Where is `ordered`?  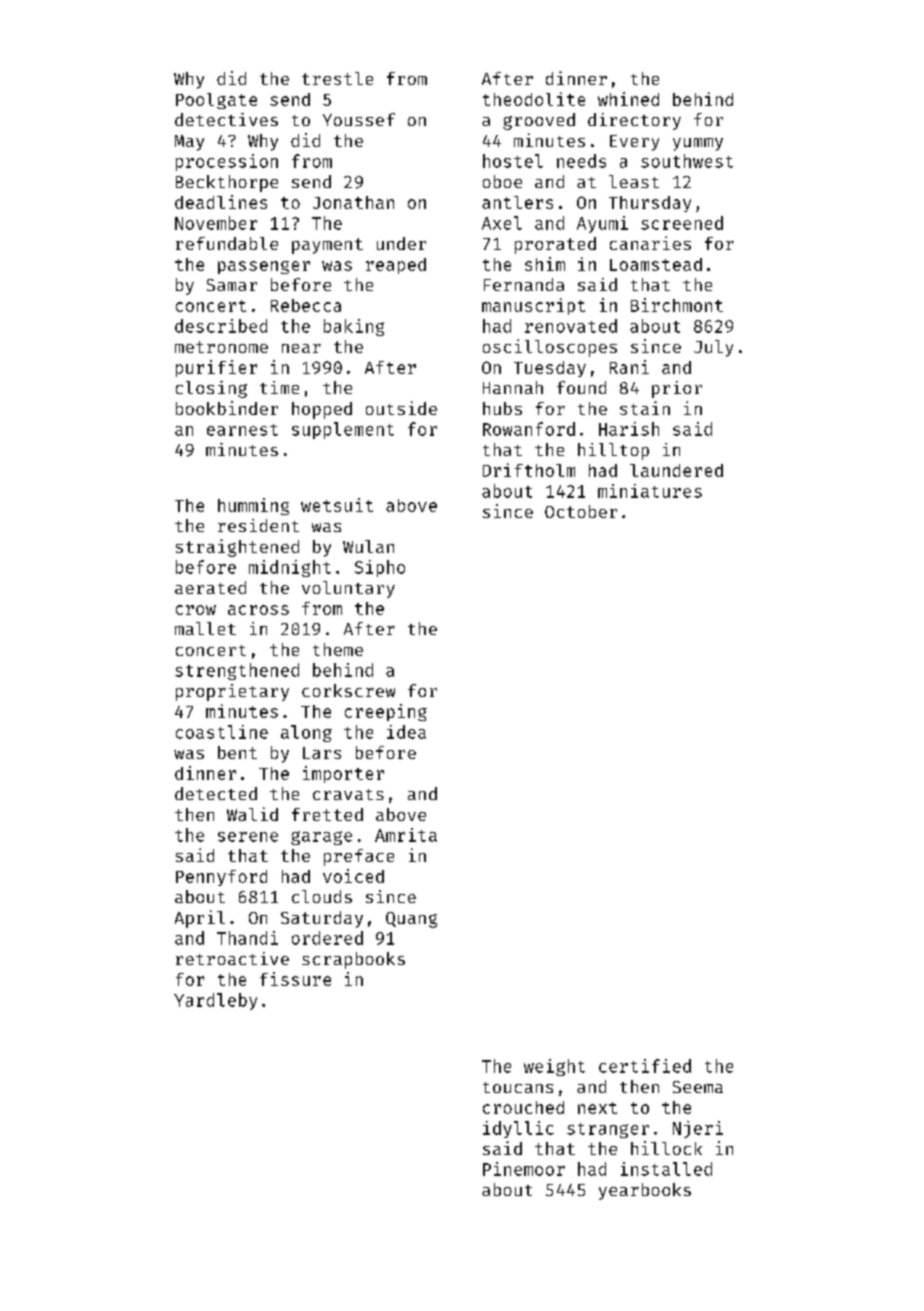
ordered is located at coordinates (327, 938).
